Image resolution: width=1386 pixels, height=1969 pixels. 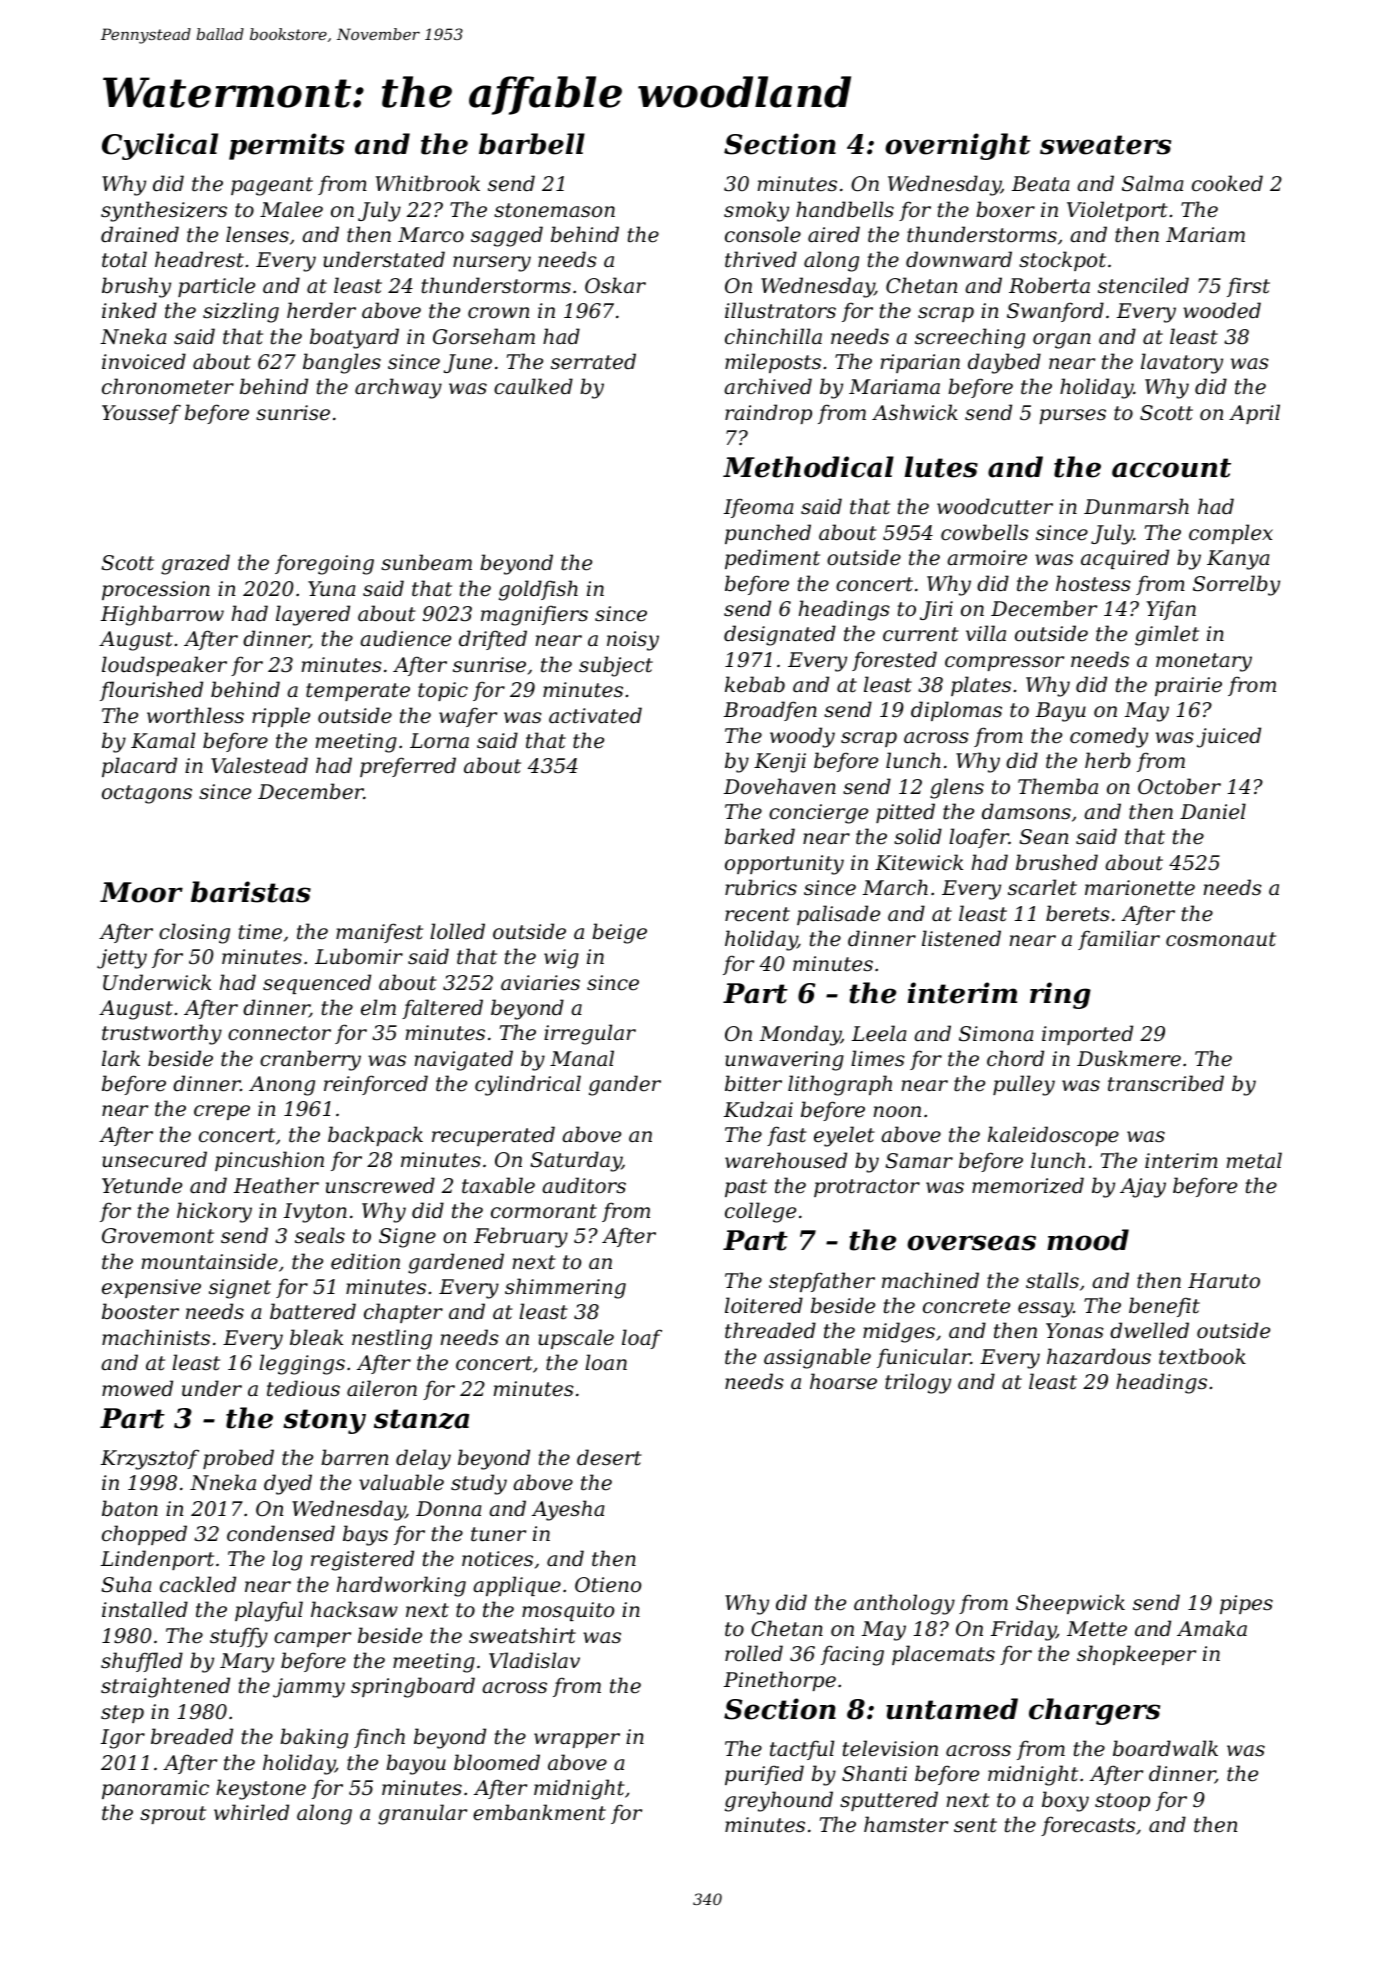 What do you see at coordinates (576, 1161) in the page?
I see `Saturday` at bounding box center [576, 1161].
